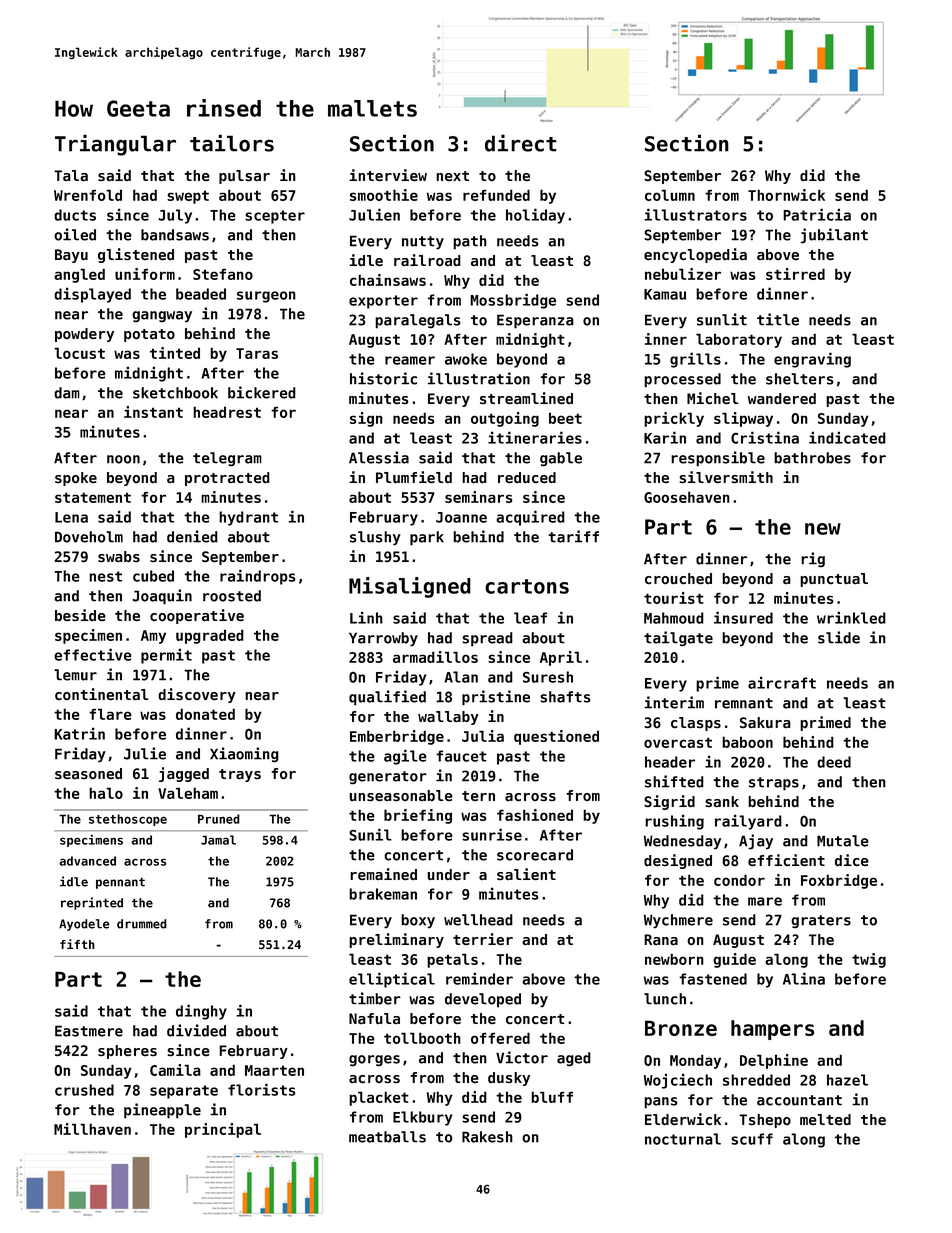 The image size is (952, 1233). Describe the element at coordinates (384, 195) in the page. I see `smoothie` at that location.
